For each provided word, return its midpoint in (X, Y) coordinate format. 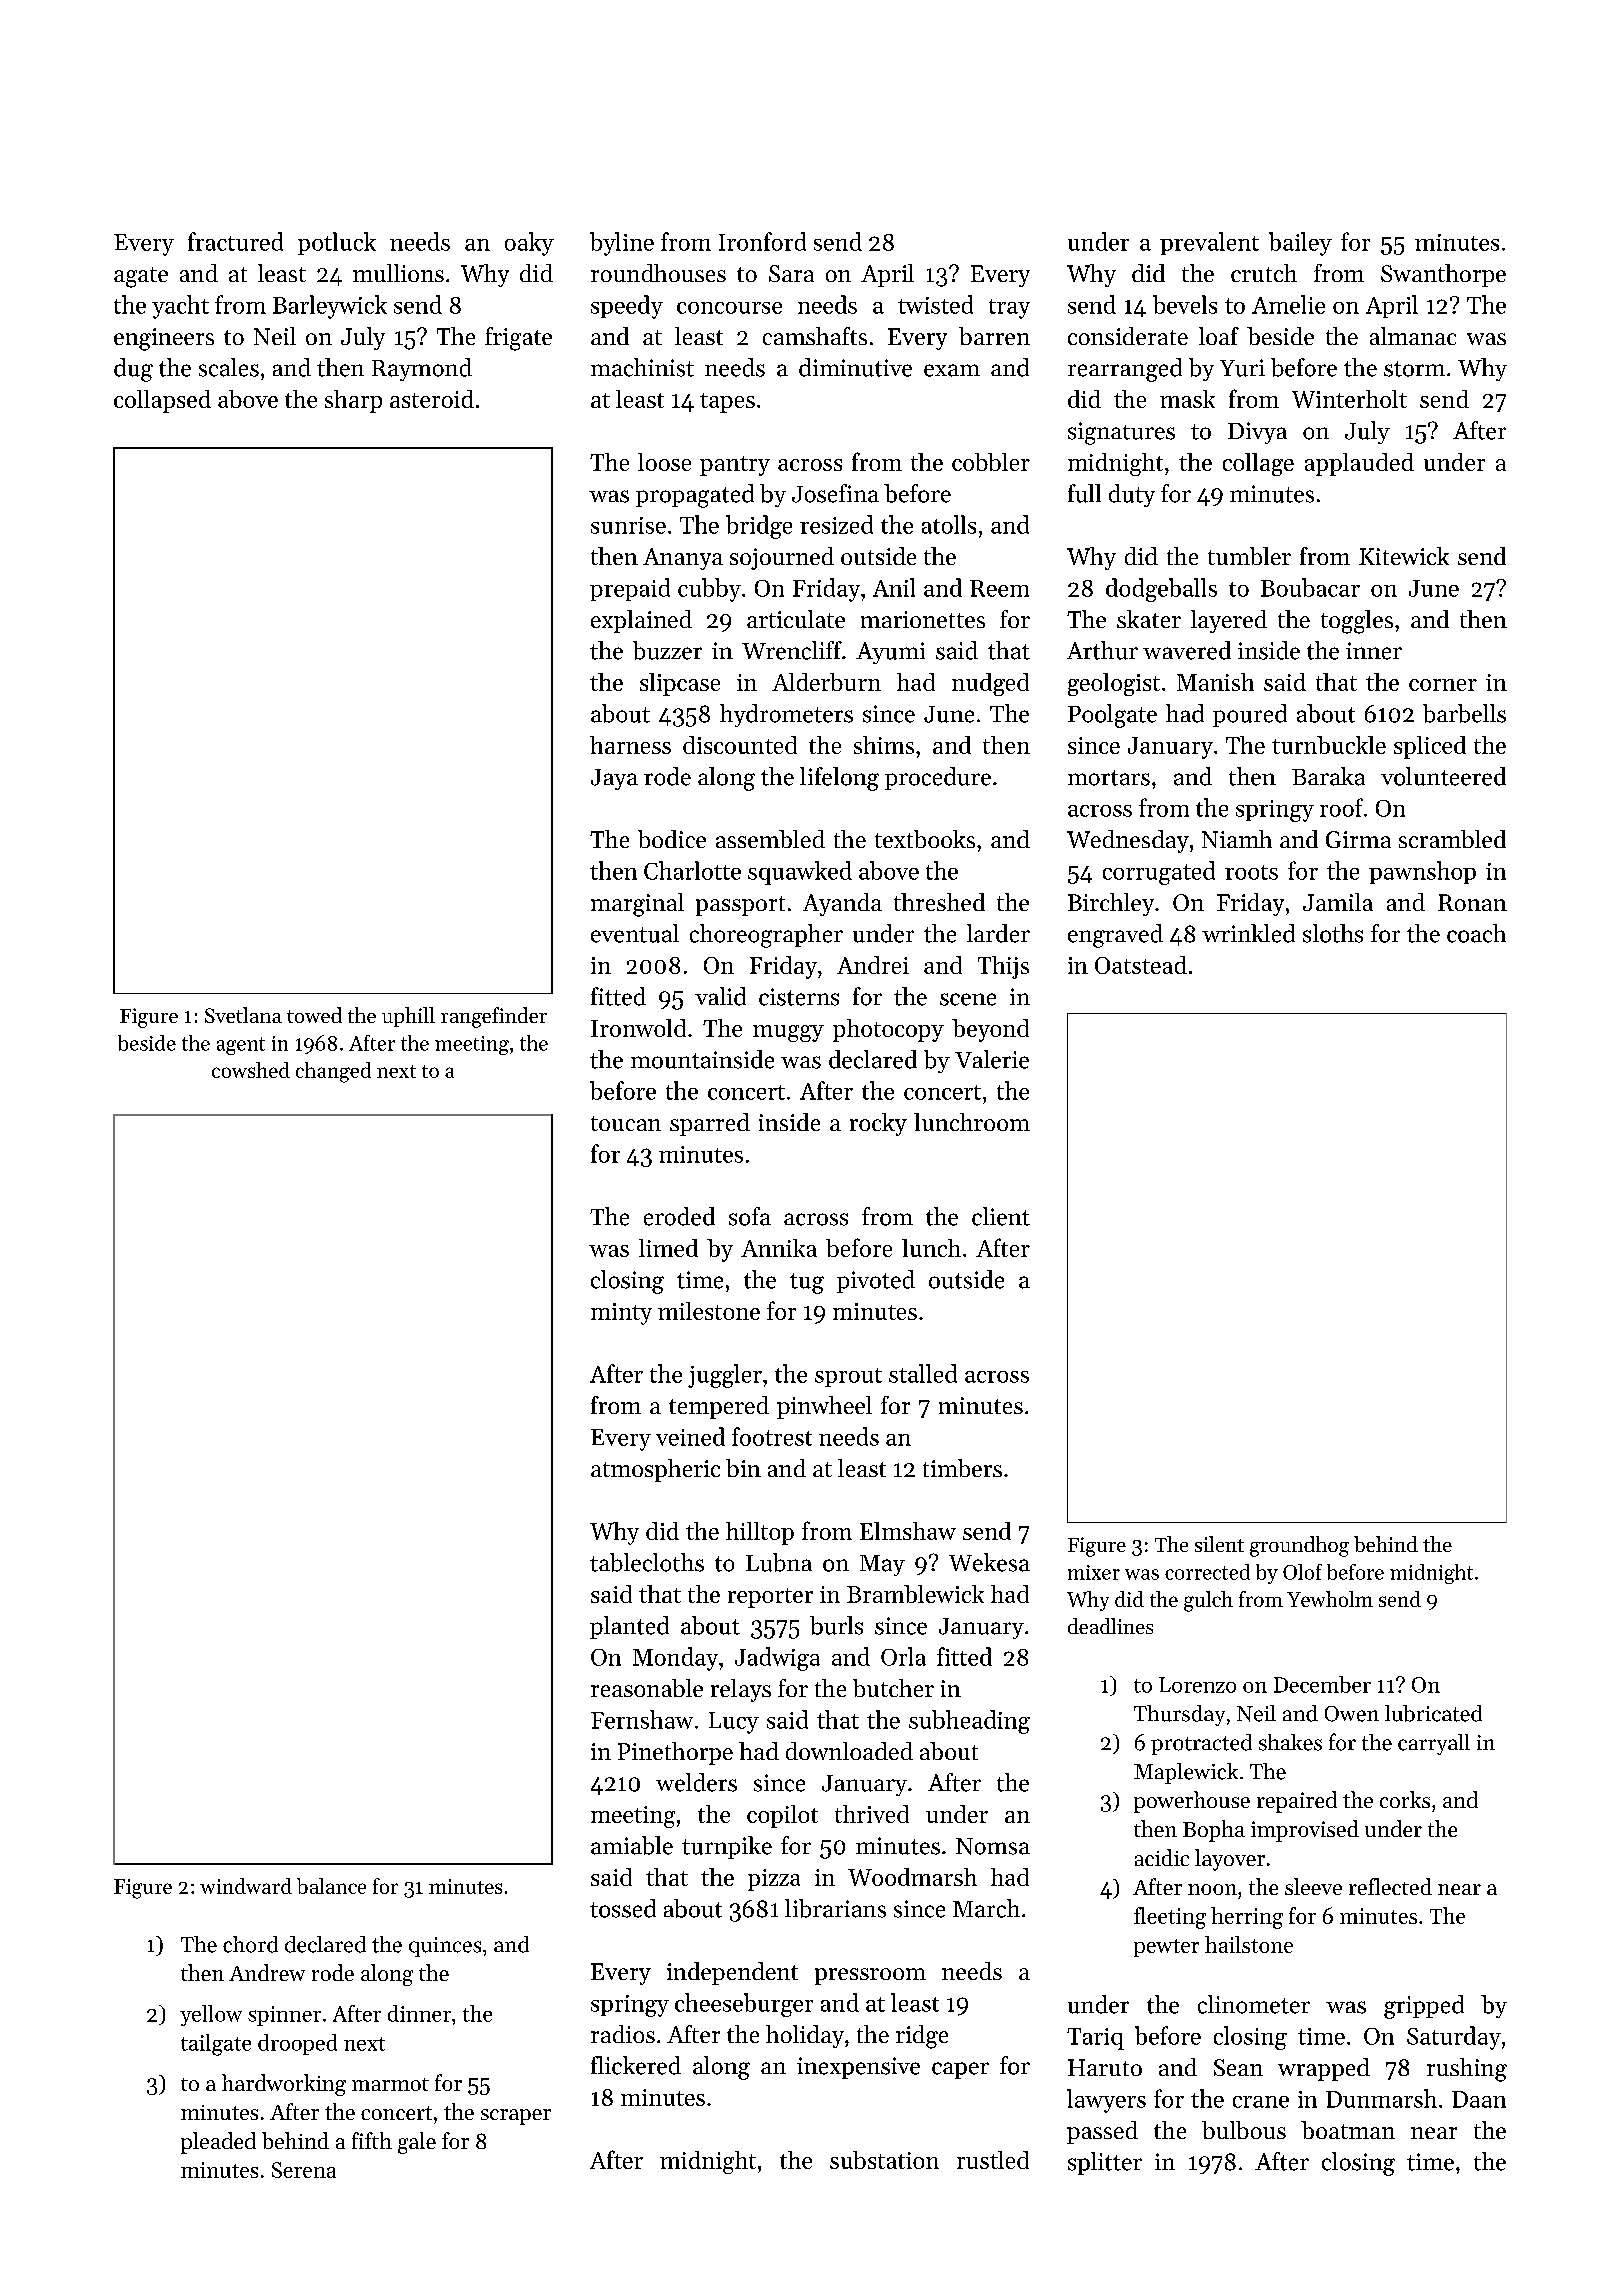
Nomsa (993, 1846)
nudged (990, 684)
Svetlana (243, 1015)
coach (1476, 933)
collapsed (162, 401)
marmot (390, 2084)
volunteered (1443, 776)
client (1001, 1216)
